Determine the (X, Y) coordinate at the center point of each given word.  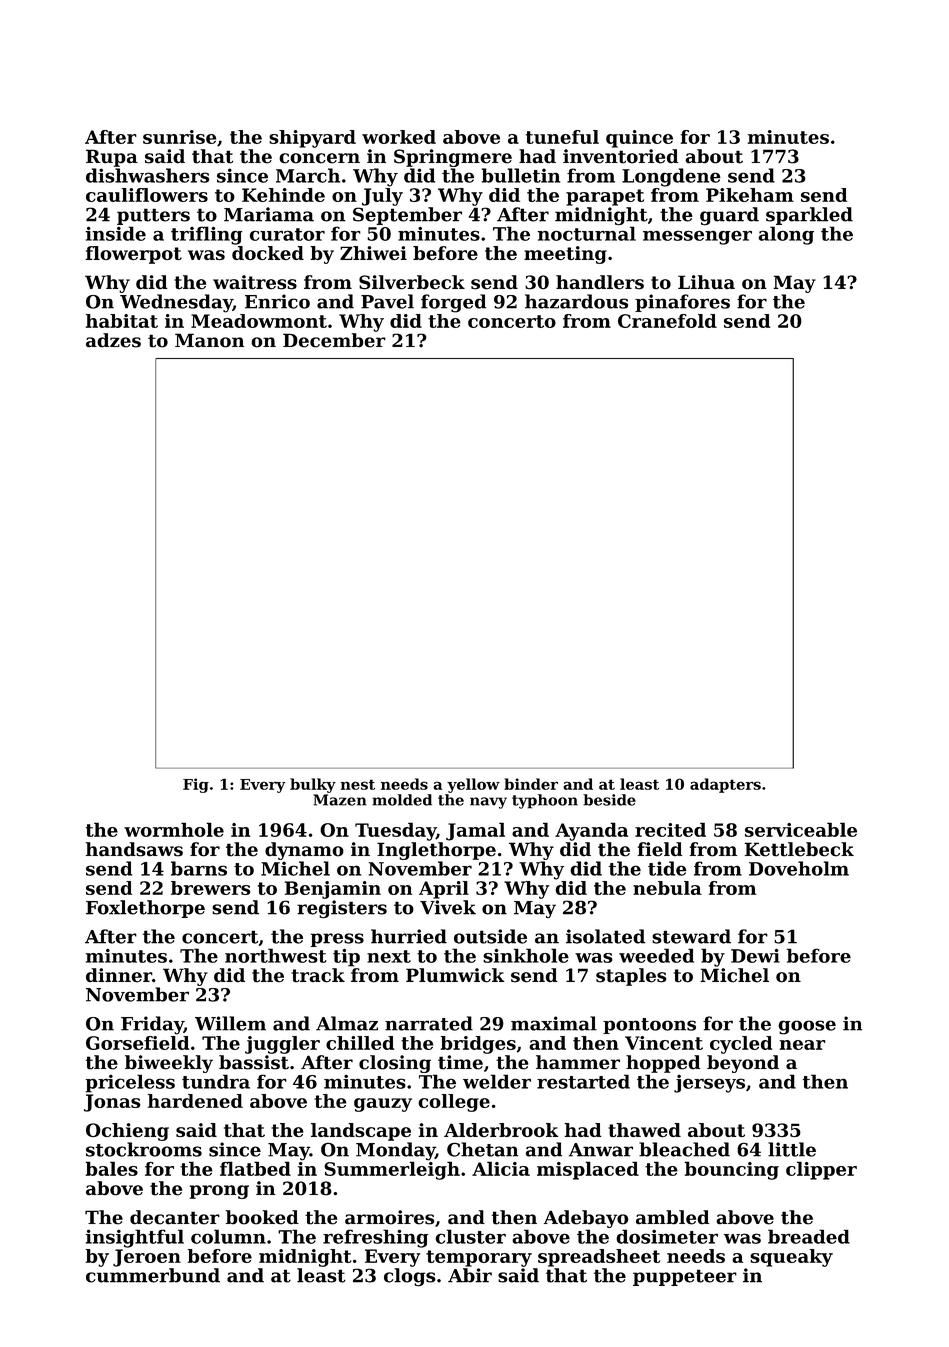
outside (490, 936)
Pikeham (750, 195)
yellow (473, 785)
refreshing (375, 1238)
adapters (725, 785)
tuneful (562, 137)
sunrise (179, 137)
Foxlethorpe (145, 909)
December (334, 340)
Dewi (755, 956)
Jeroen (147, 1258)
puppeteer (685, 1277)
